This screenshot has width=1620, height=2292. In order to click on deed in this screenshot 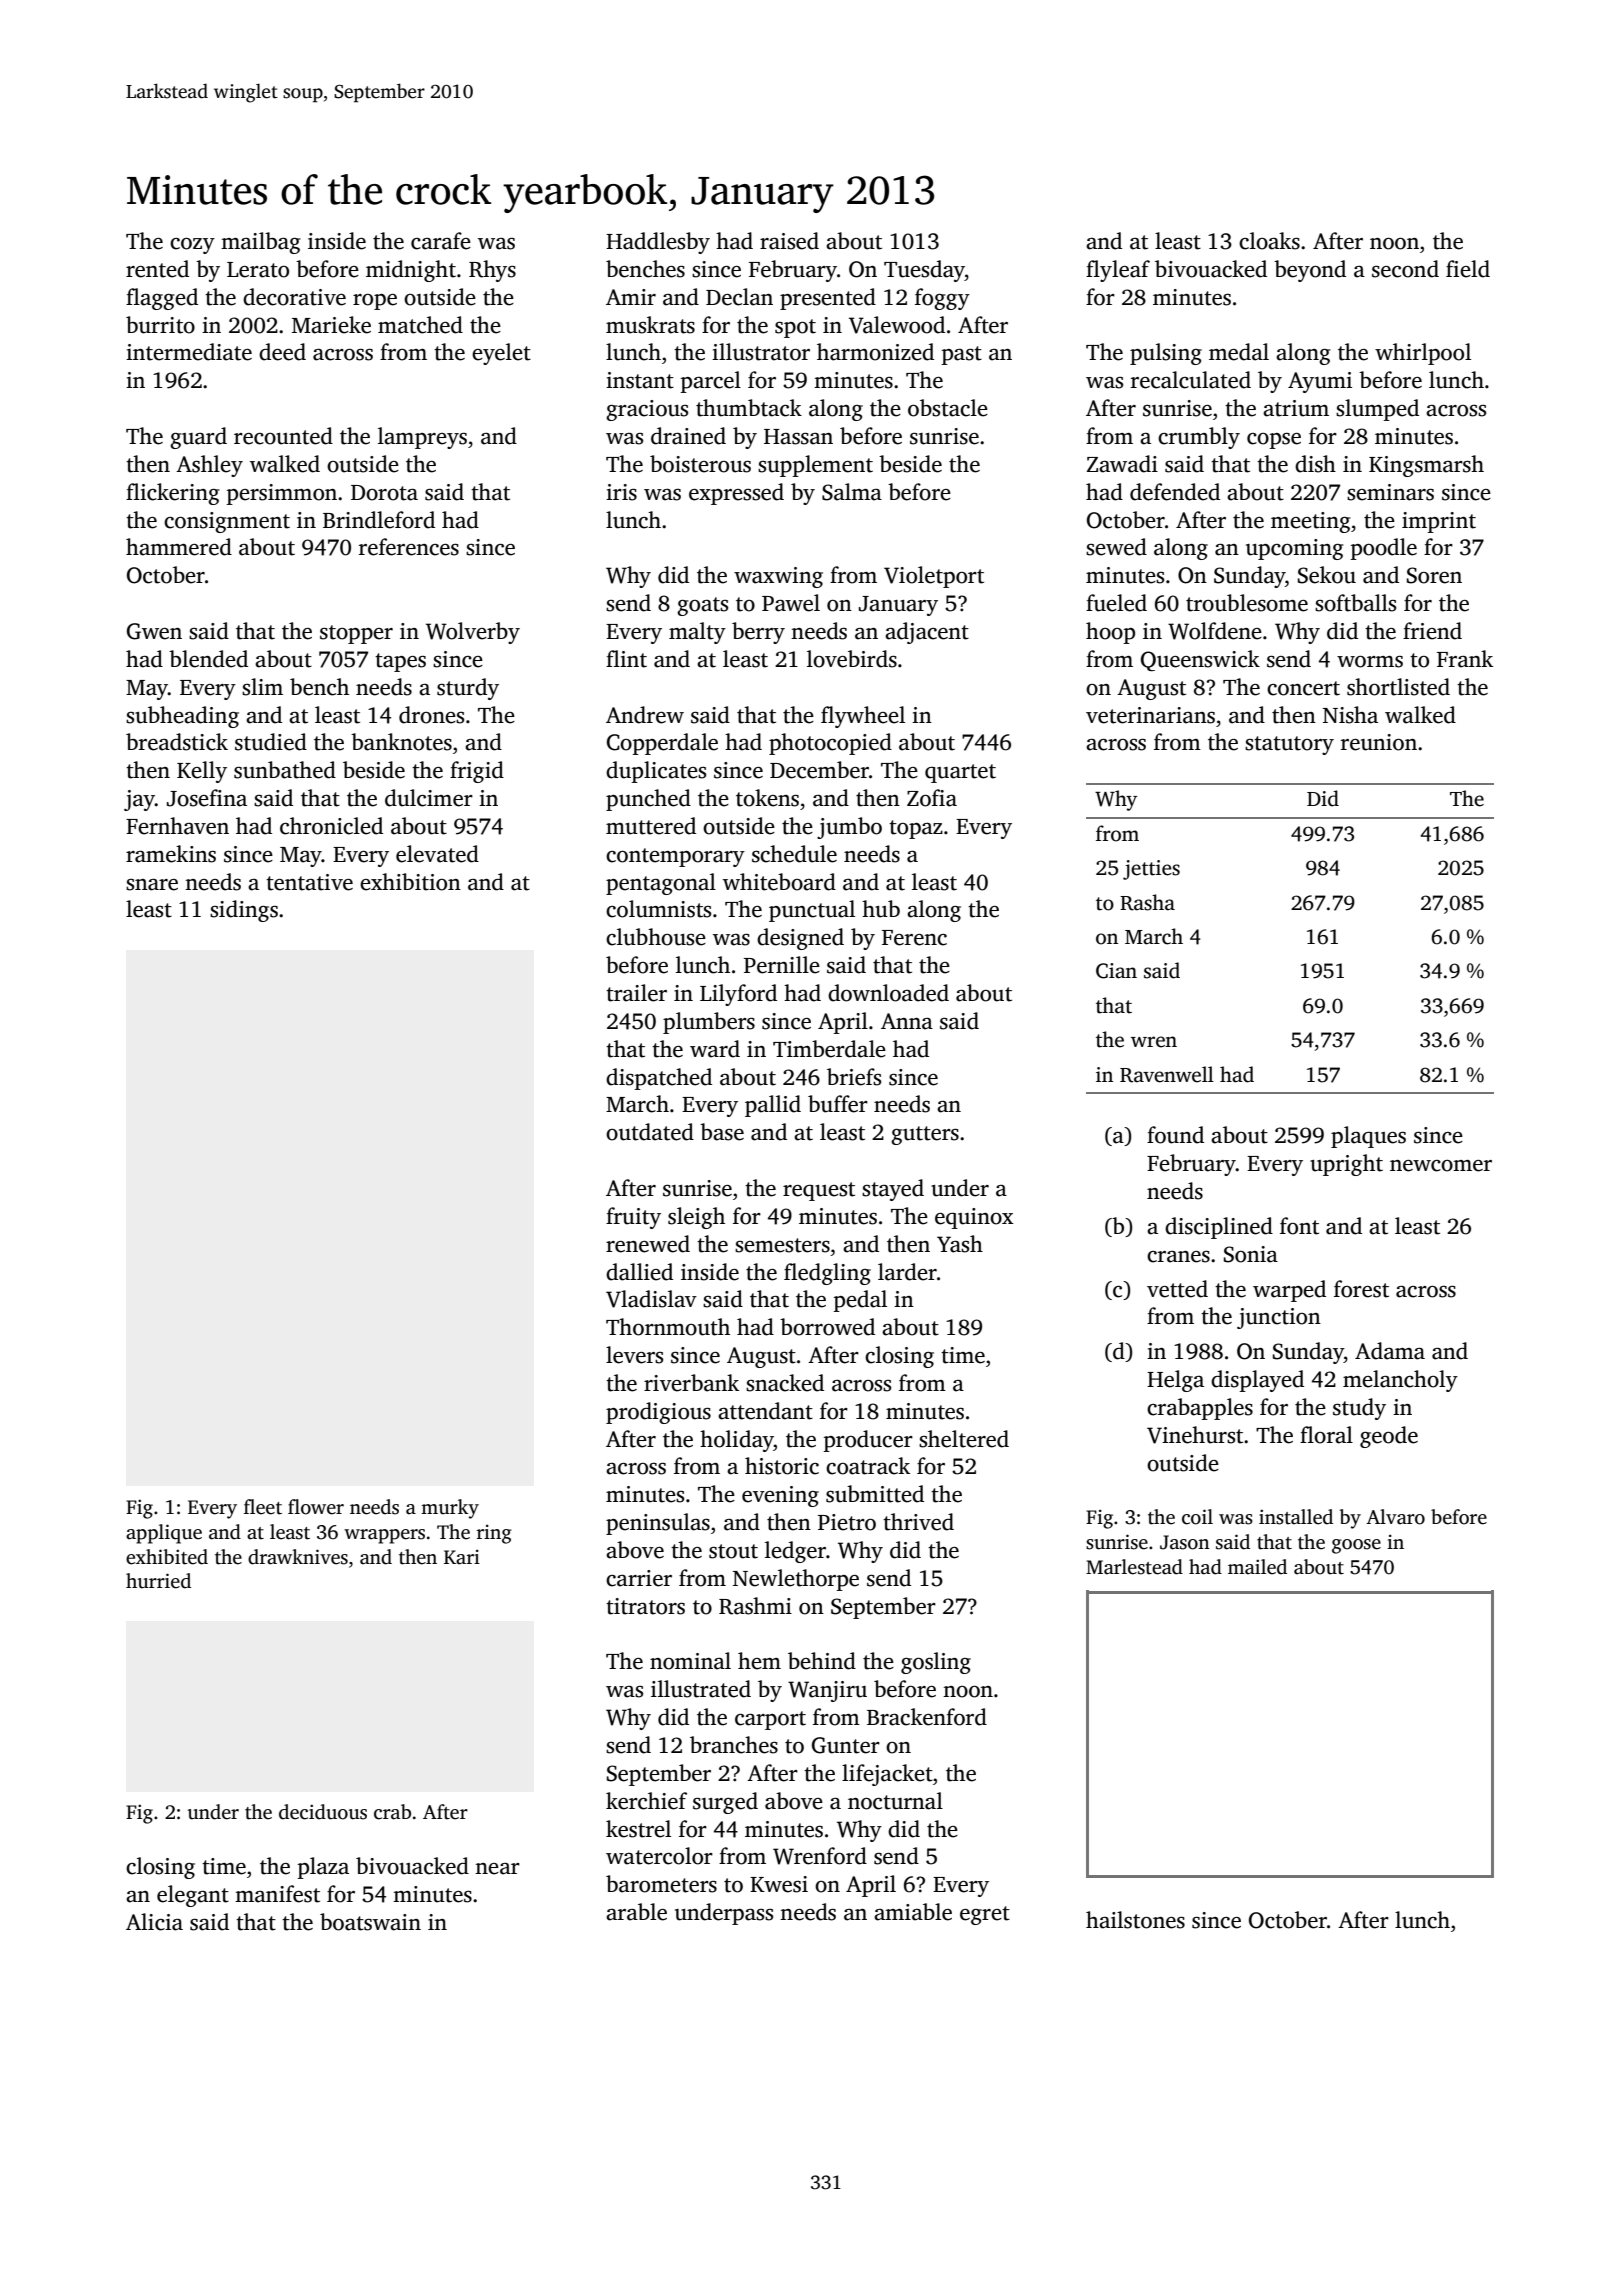, I will do `click(282, 352)`.
